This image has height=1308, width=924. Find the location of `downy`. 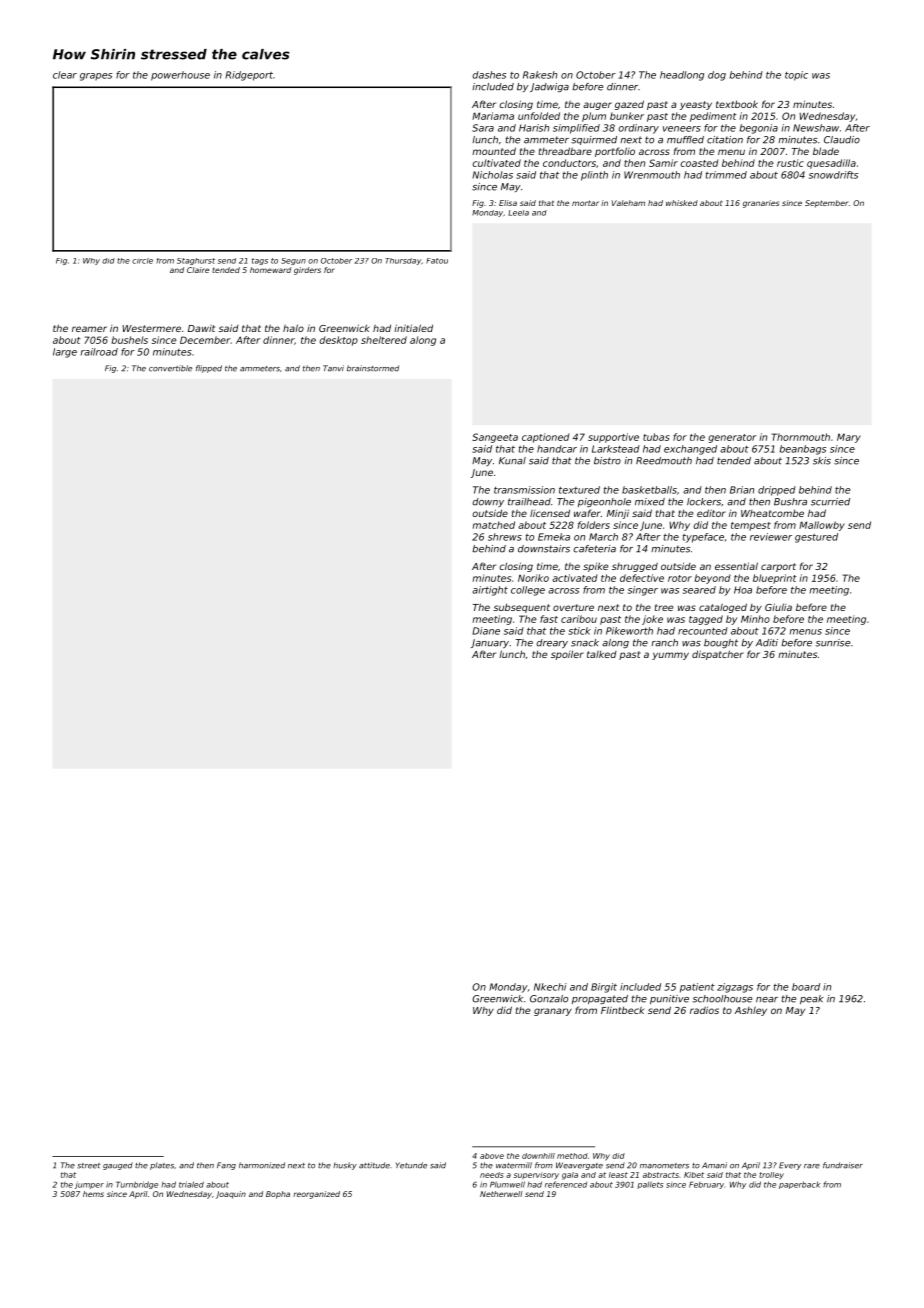

downy is located at coordinates (488, 502).
